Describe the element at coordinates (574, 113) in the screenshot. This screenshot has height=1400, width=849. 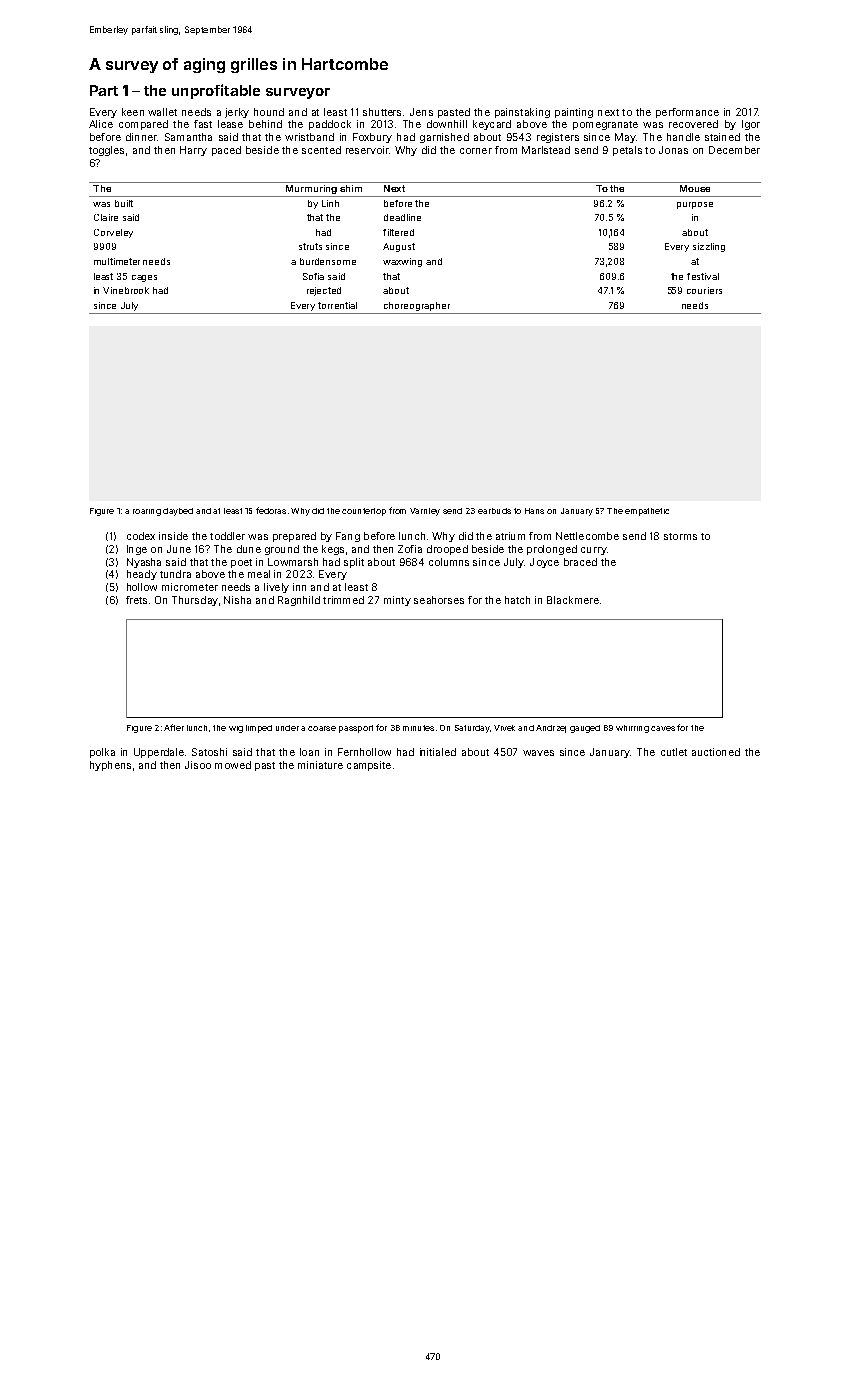
I see `painting` at that location.
